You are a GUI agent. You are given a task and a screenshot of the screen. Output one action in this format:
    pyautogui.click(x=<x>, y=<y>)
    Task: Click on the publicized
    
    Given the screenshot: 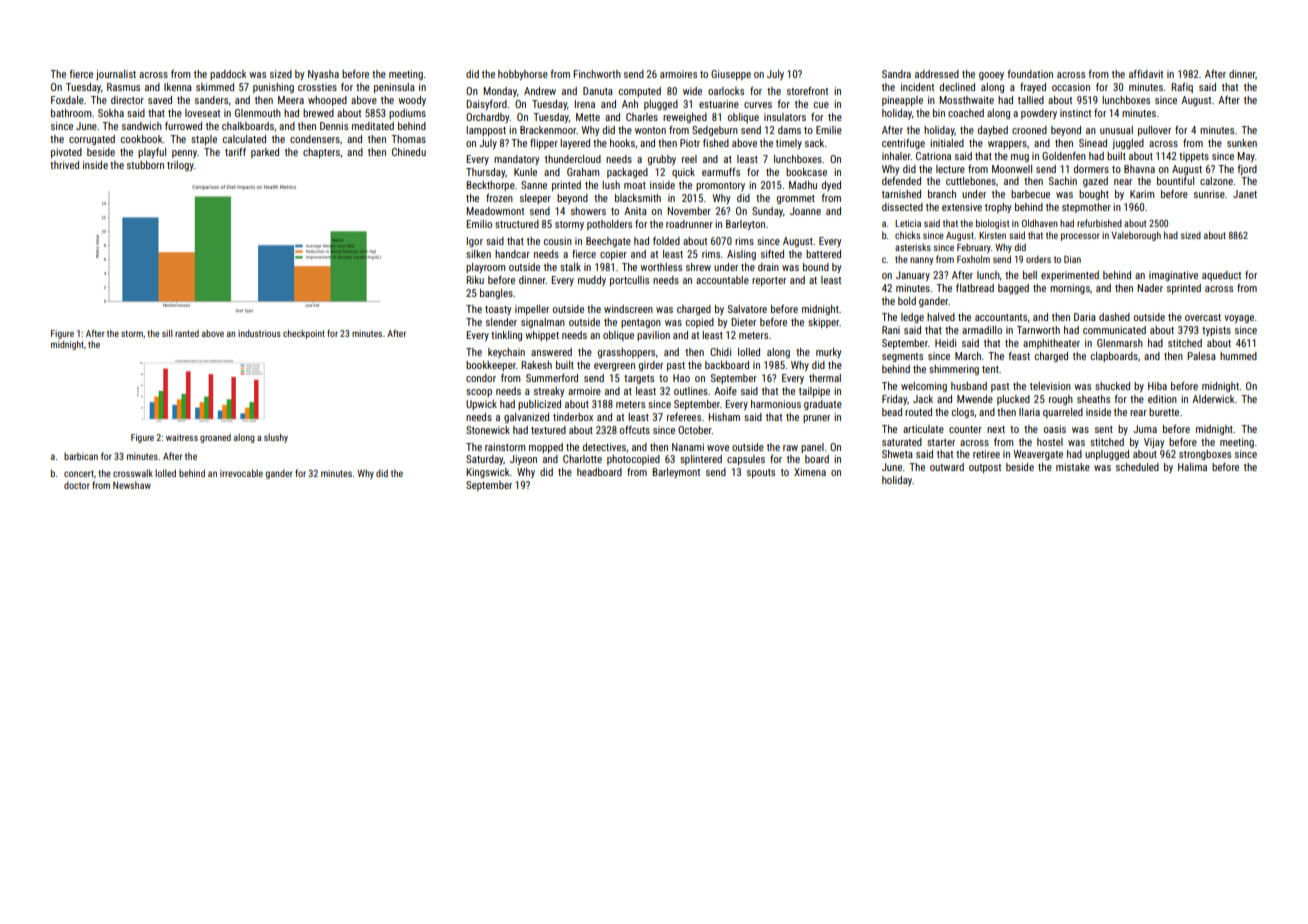 What is the action you would take?
    pyautogui.click(x=539, y=405)
